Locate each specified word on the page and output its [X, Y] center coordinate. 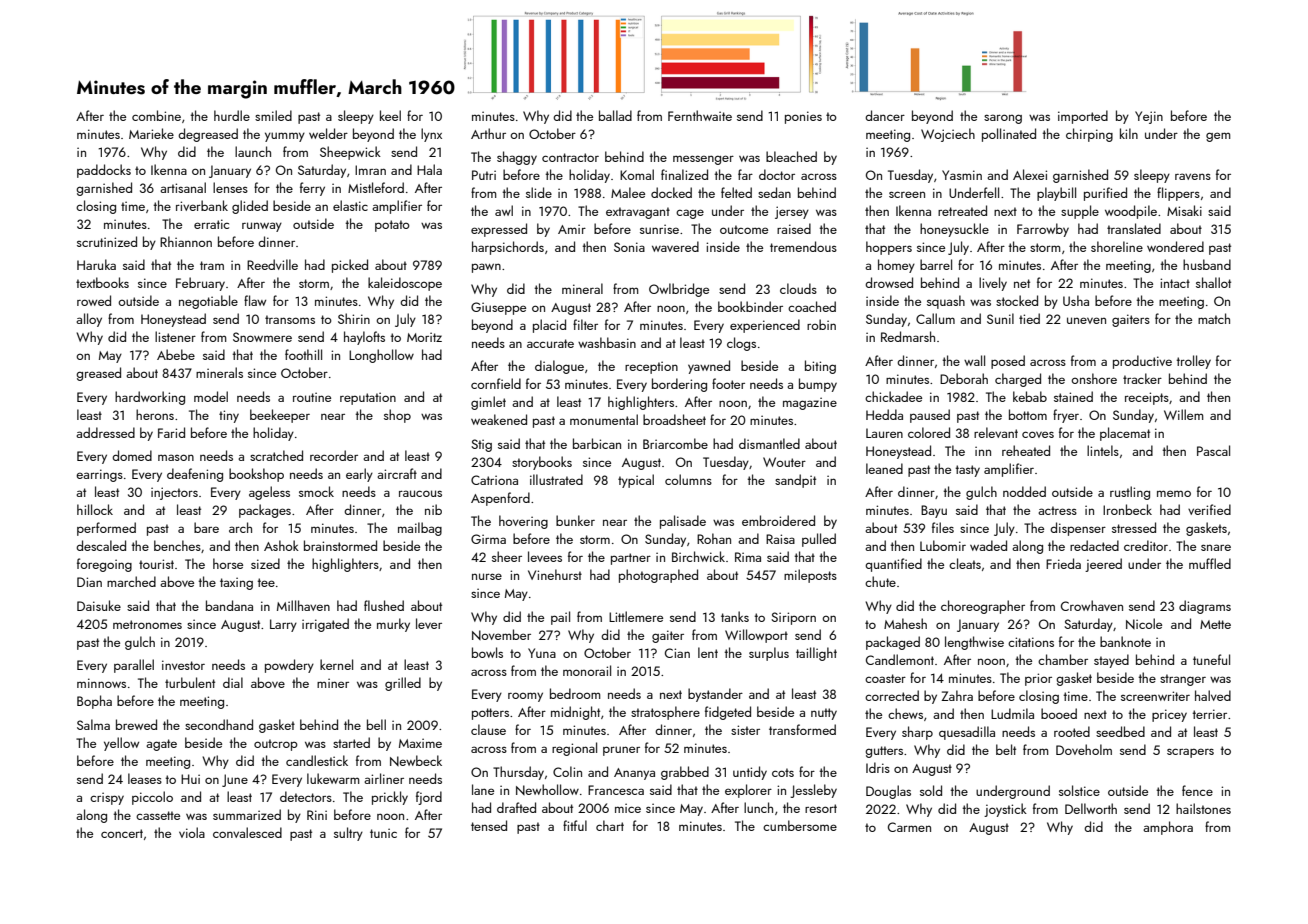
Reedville [272, 264]
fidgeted [728, 713]
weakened [499, 419]
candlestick [317, 760]
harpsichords [508, 248]
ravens [1193, 176]
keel [390, 115]
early [359, 475]
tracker [1142, 378]
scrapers [1190, 753]
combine [156, 115]
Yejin [1149, 117]
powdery [289, 666]
